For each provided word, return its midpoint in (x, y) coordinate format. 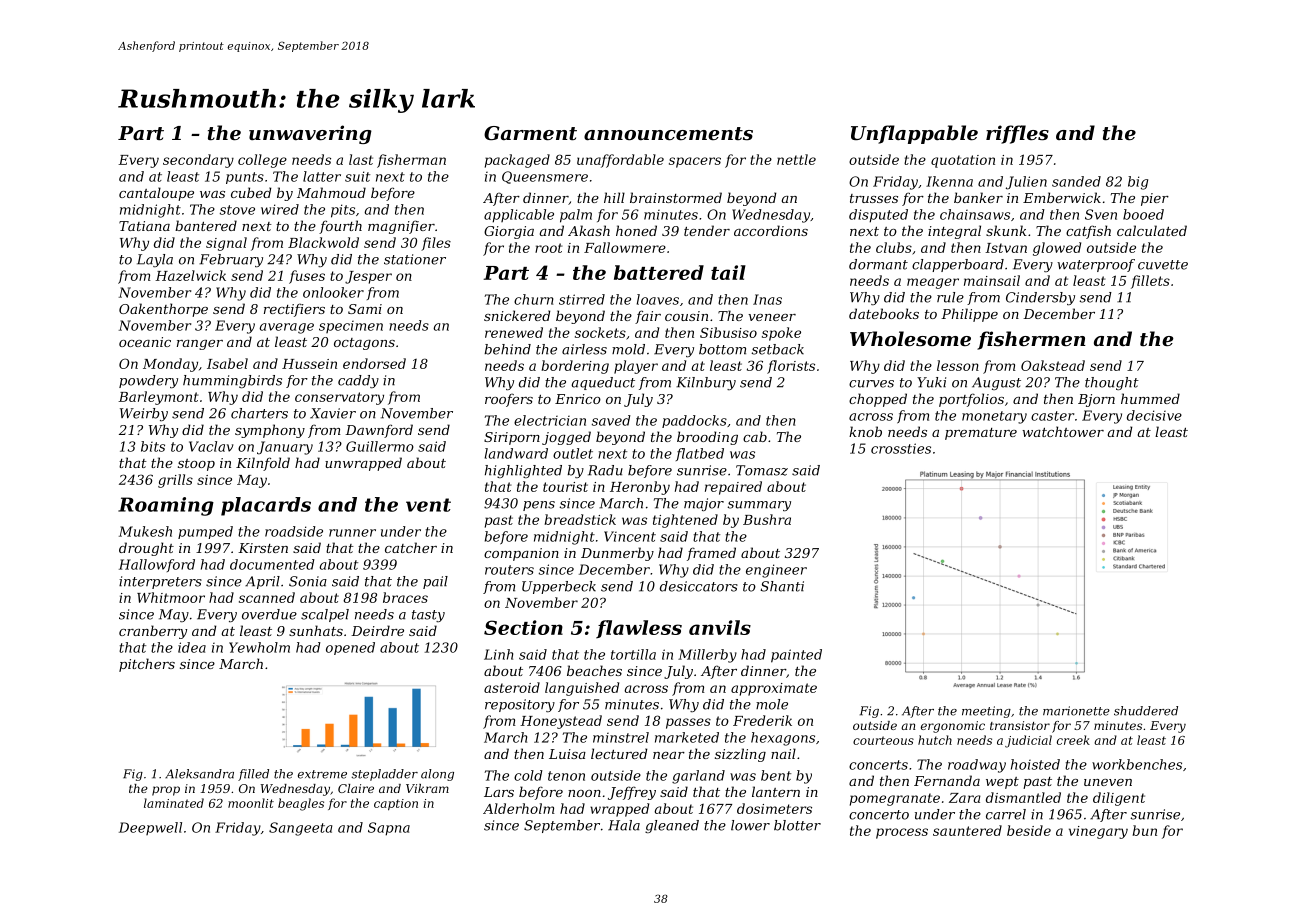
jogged (566, 438)
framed (711, 554)
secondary (198, 161)
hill (614, 197)
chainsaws (975, 214)
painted (796, 656)
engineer (776, 571)
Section (523, 627)
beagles (301, 804)
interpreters (160, 582)
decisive (1154, 415)
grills (175, 481)
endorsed (374, 363)
